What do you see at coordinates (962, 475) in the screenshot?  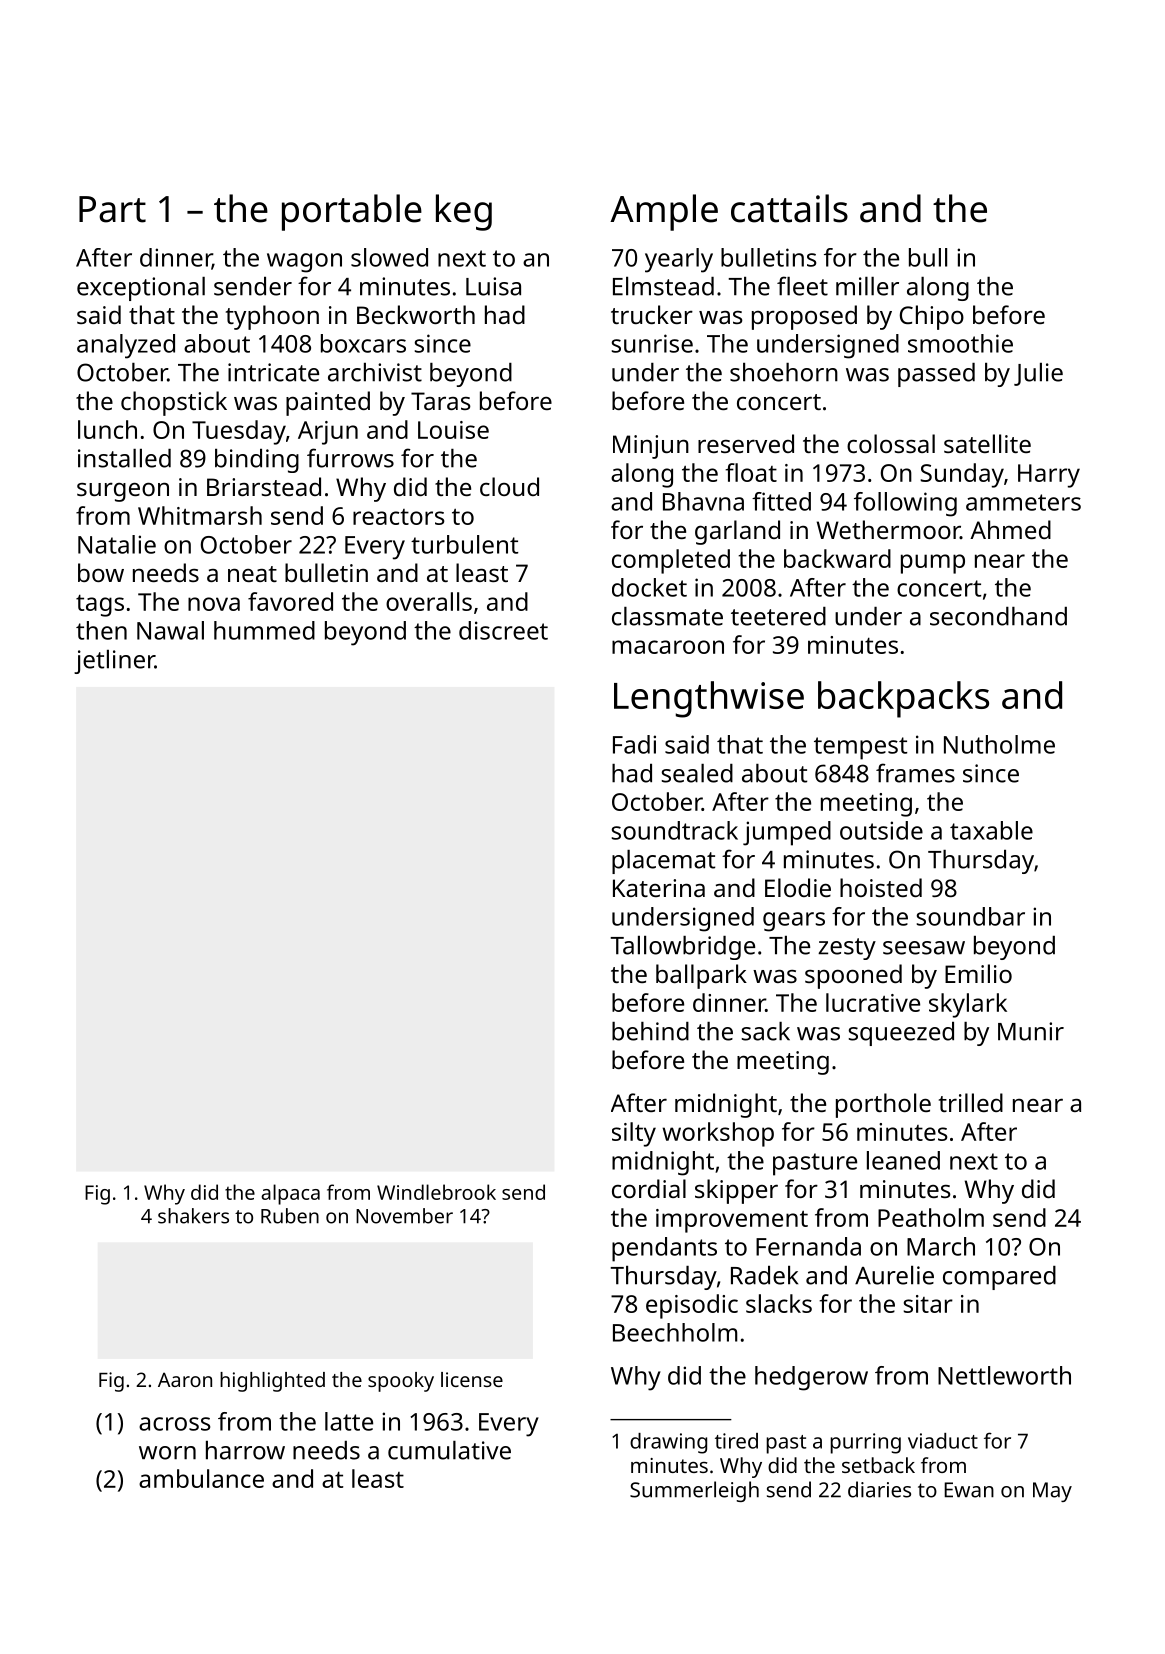 I see `Sunday` at bounding box center [962, 475].
